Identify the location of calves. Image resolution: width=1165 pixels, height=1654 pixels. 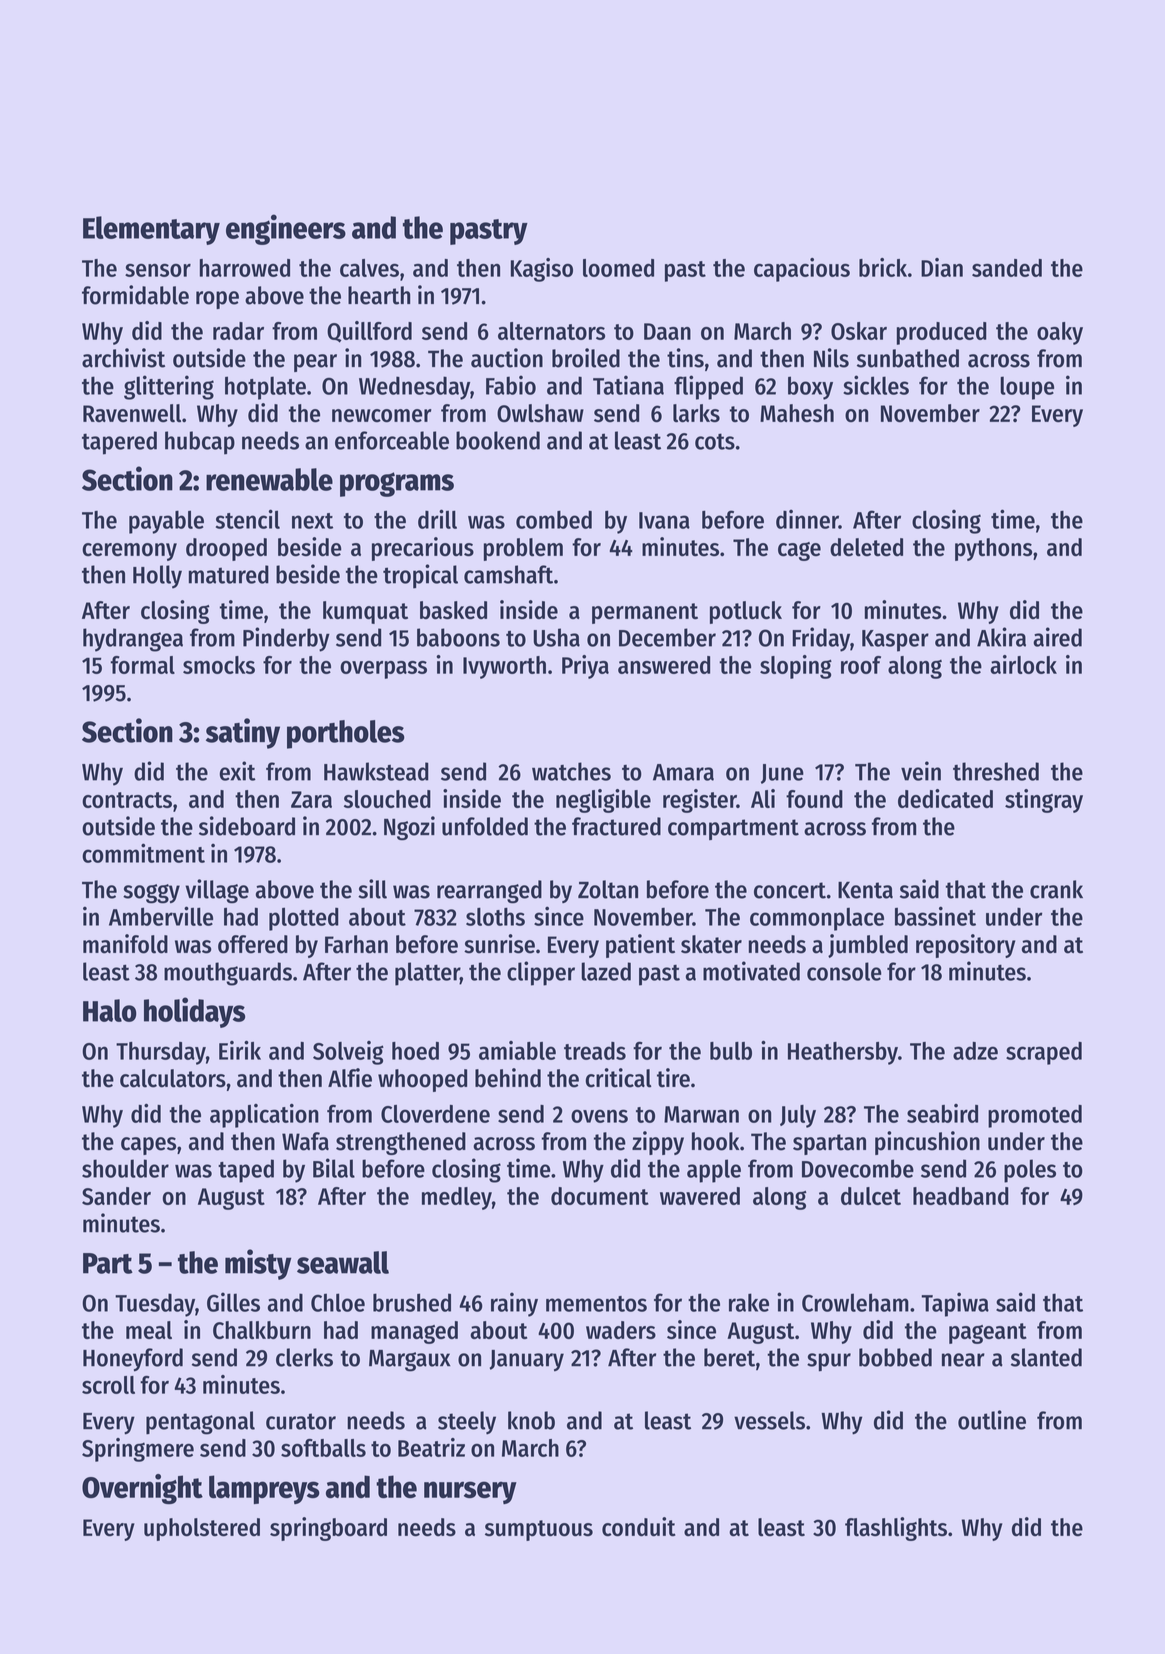
(369, 268).
